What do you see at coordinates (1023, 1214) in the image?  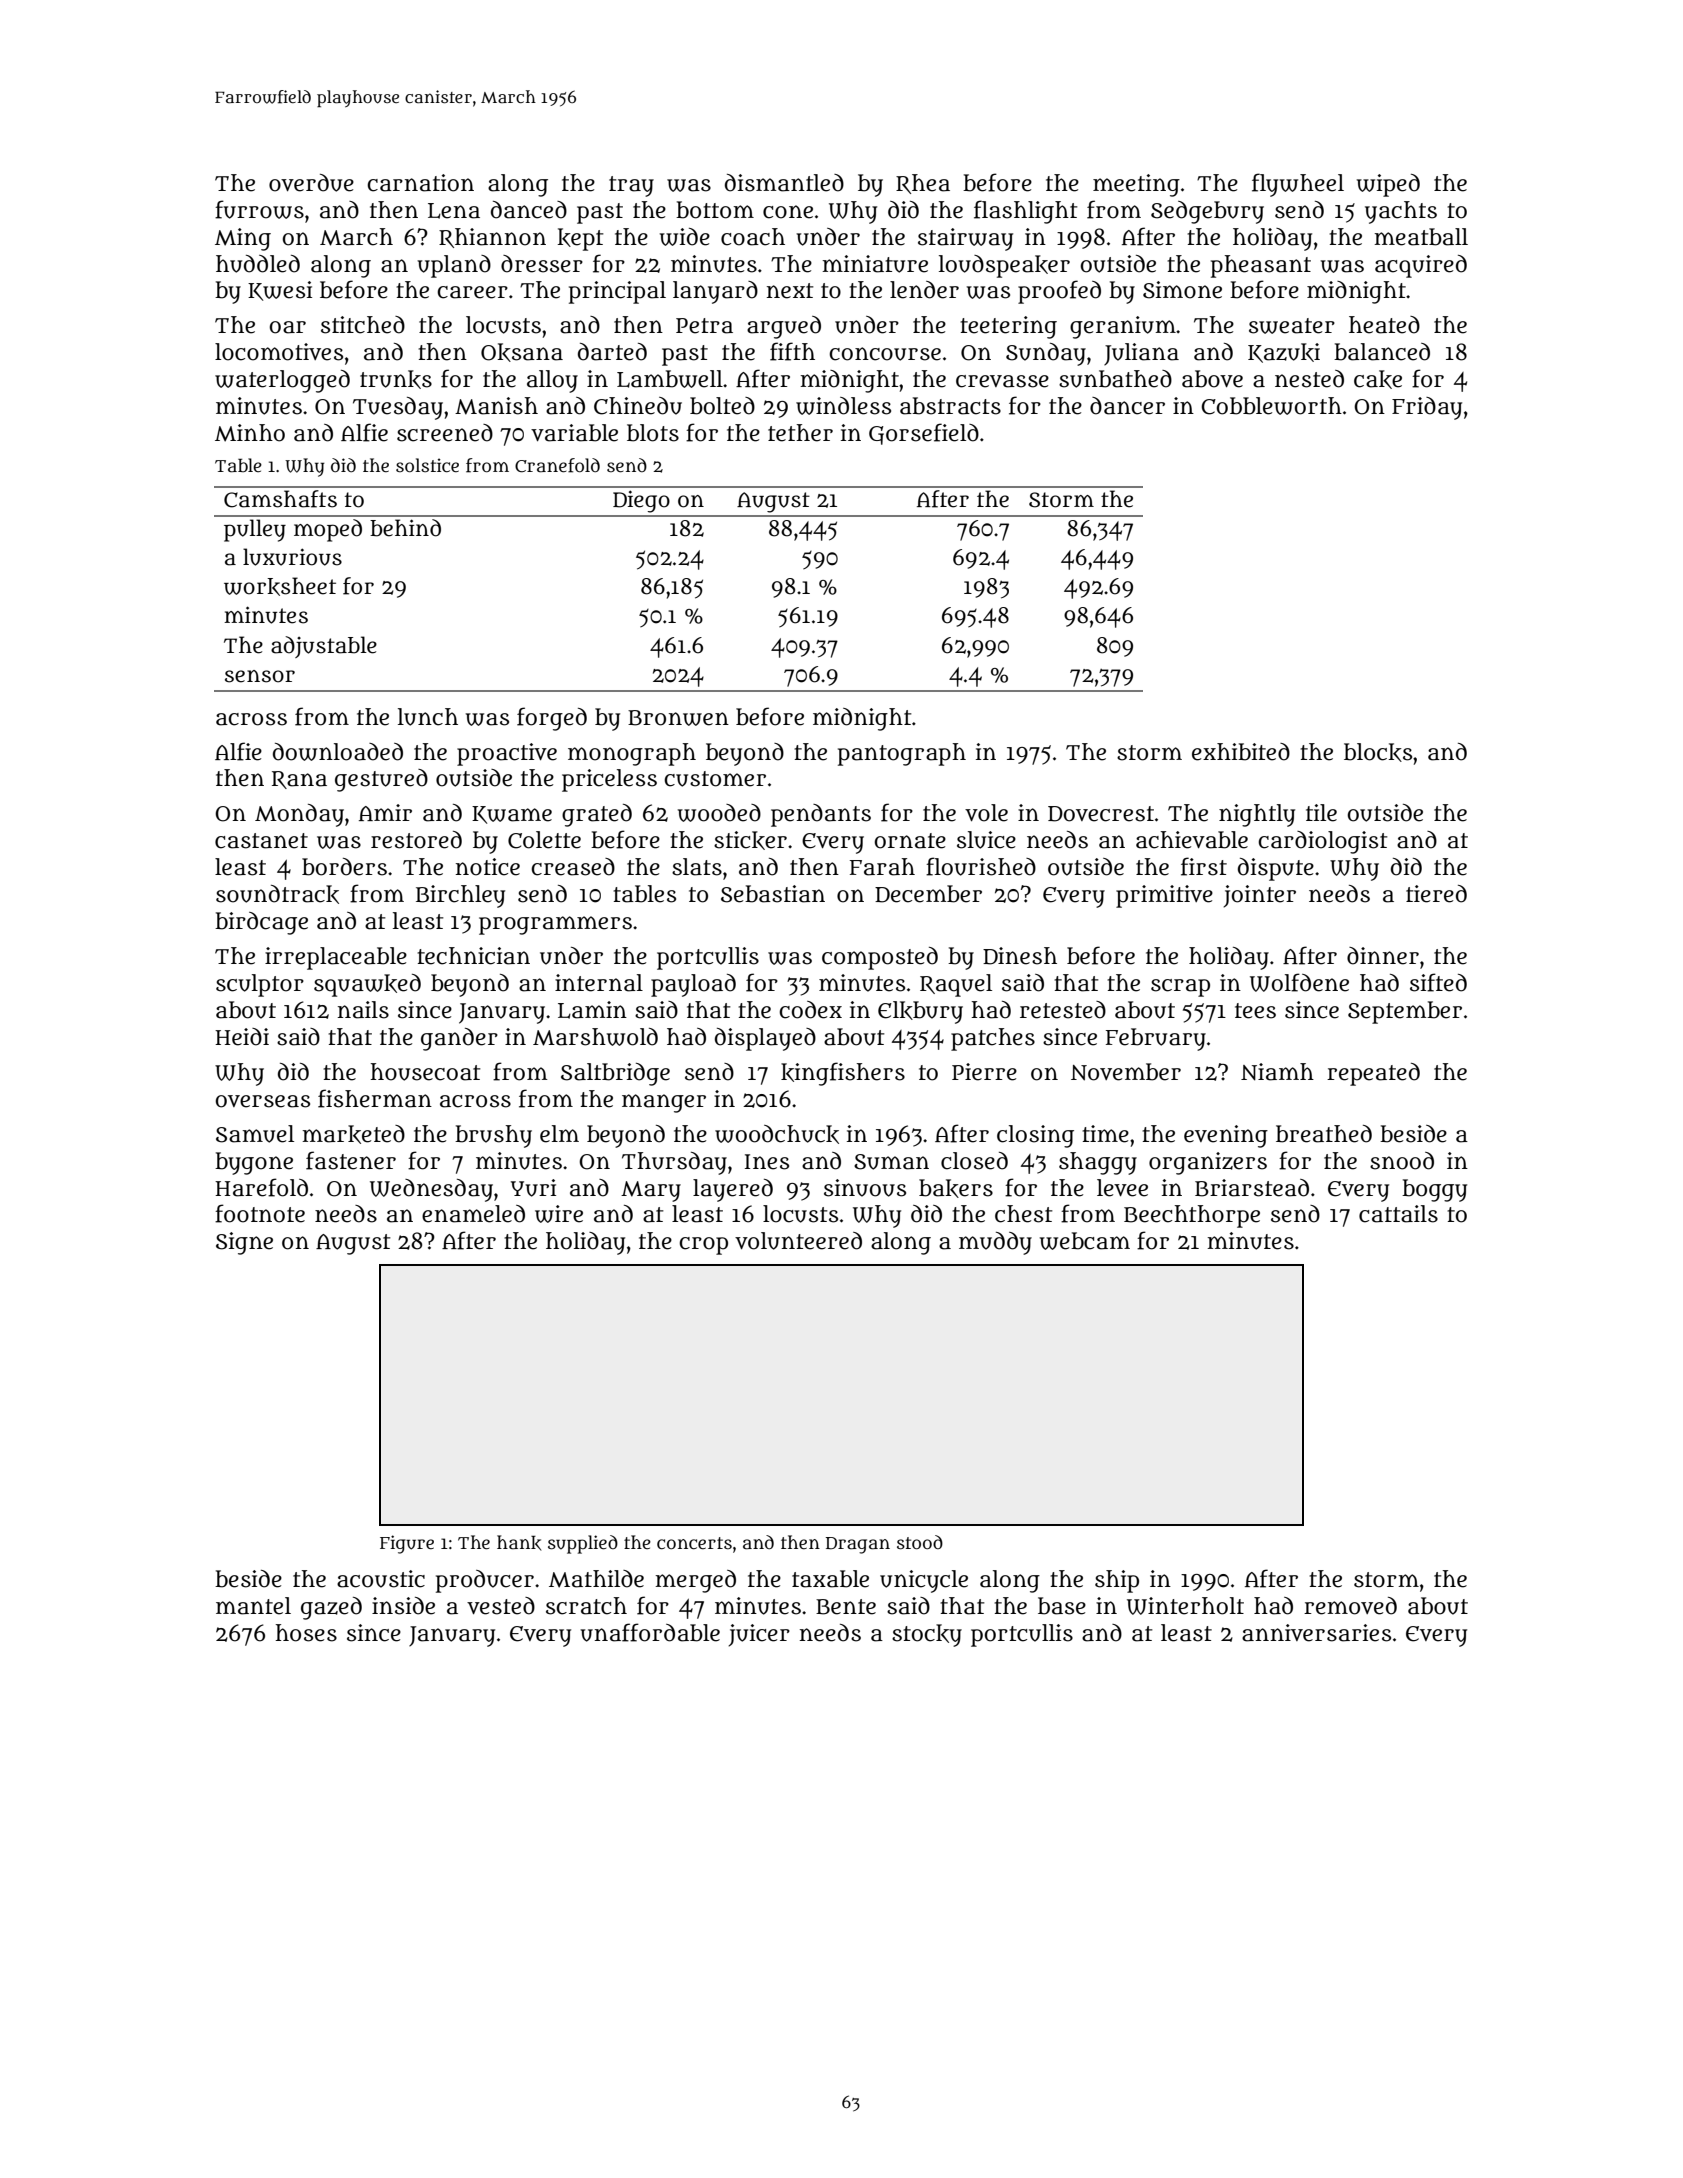 I see `chest` at bounding box center [1023, 1214].
